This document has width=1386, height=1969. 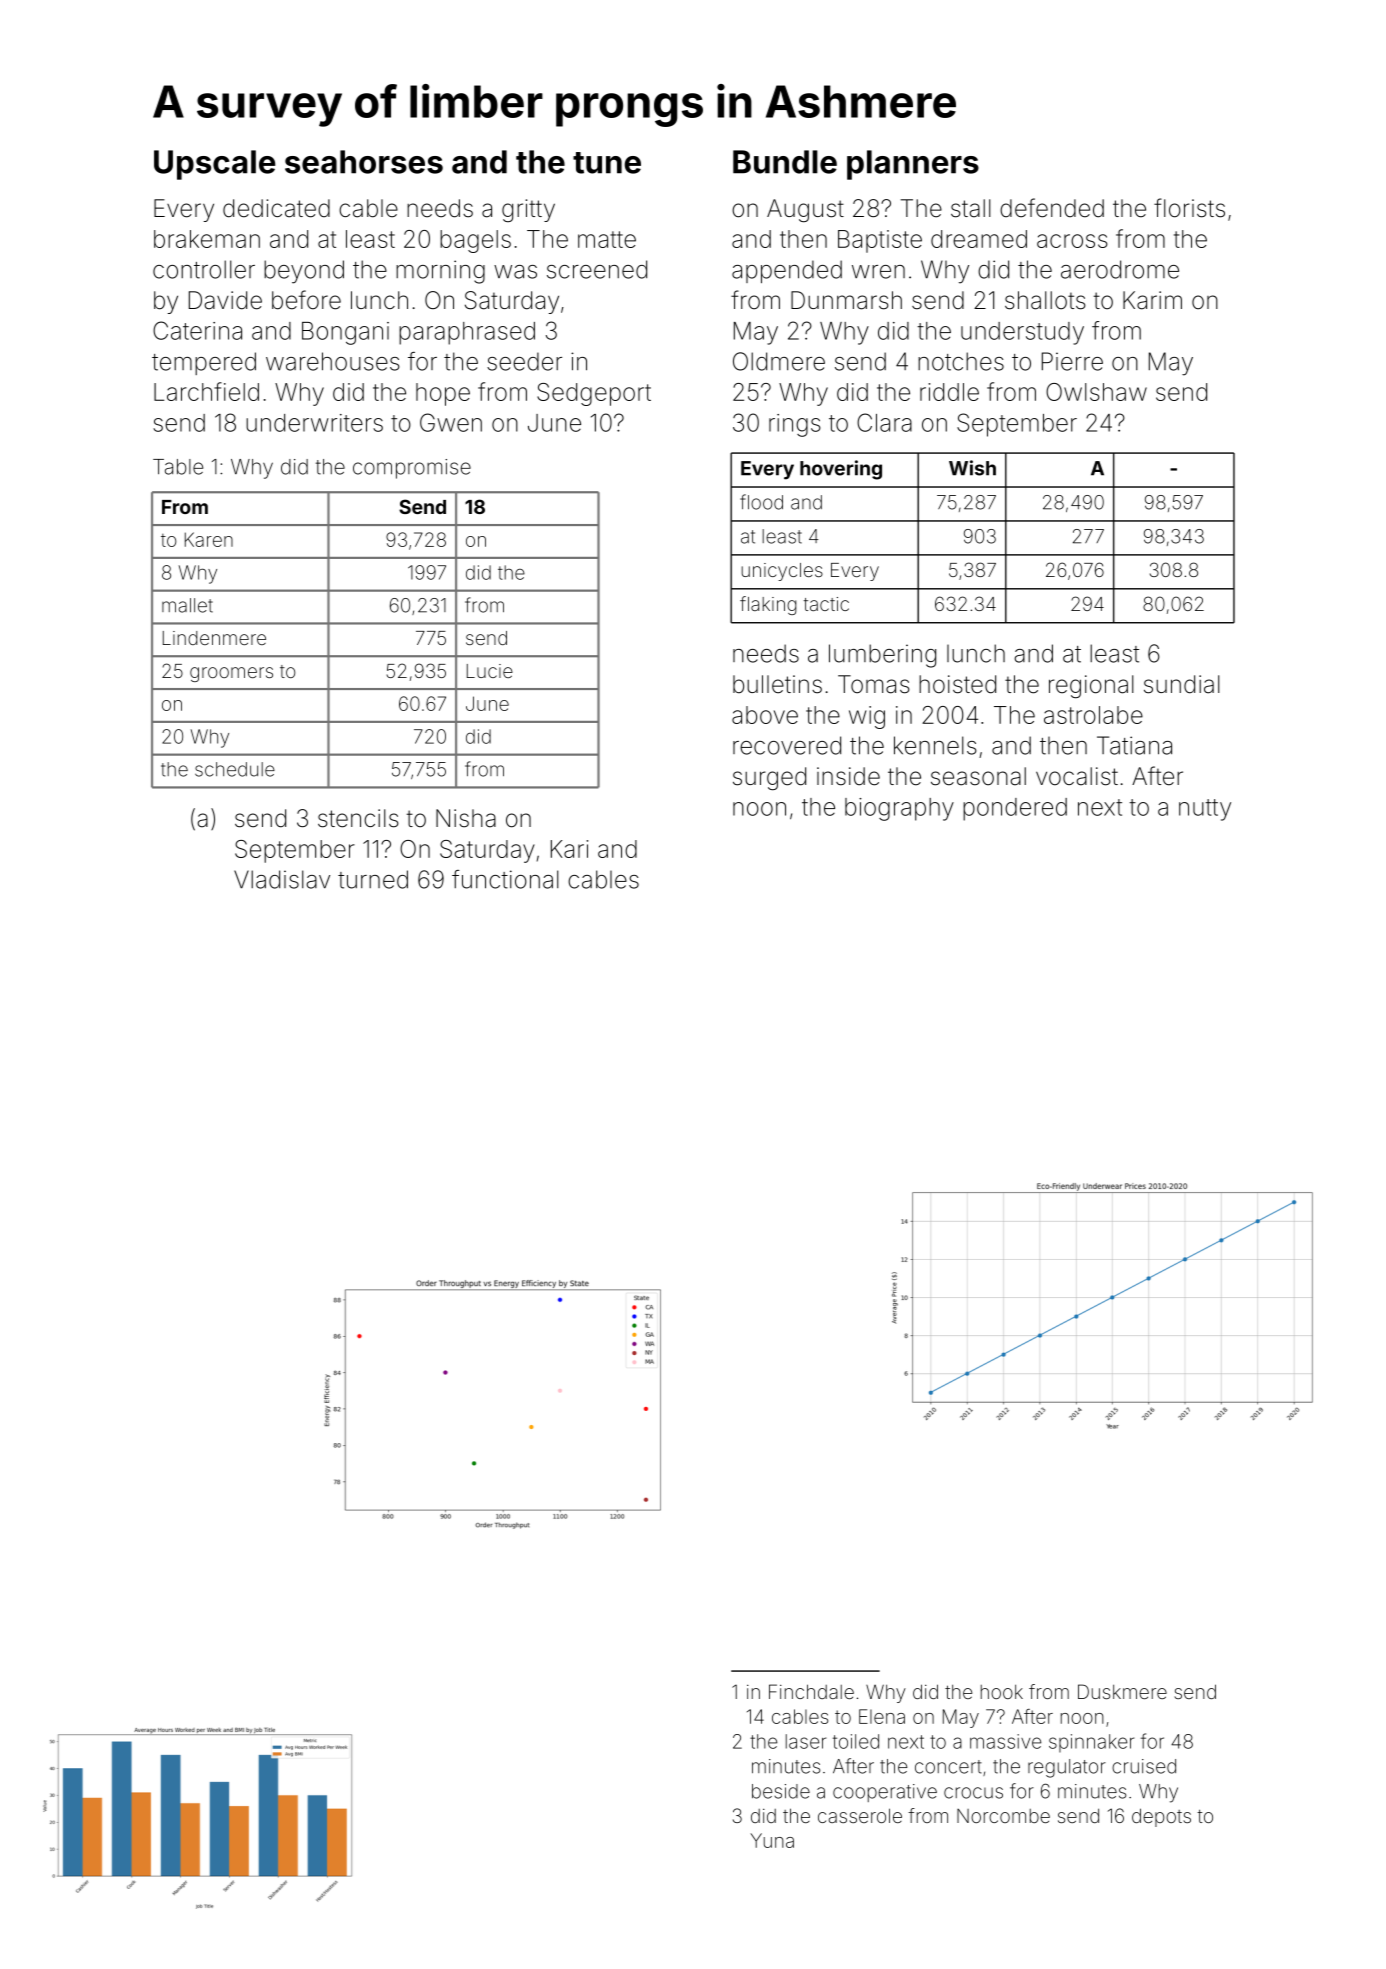 I want to click on Duskmere, so click(x=1122, y=1691).
